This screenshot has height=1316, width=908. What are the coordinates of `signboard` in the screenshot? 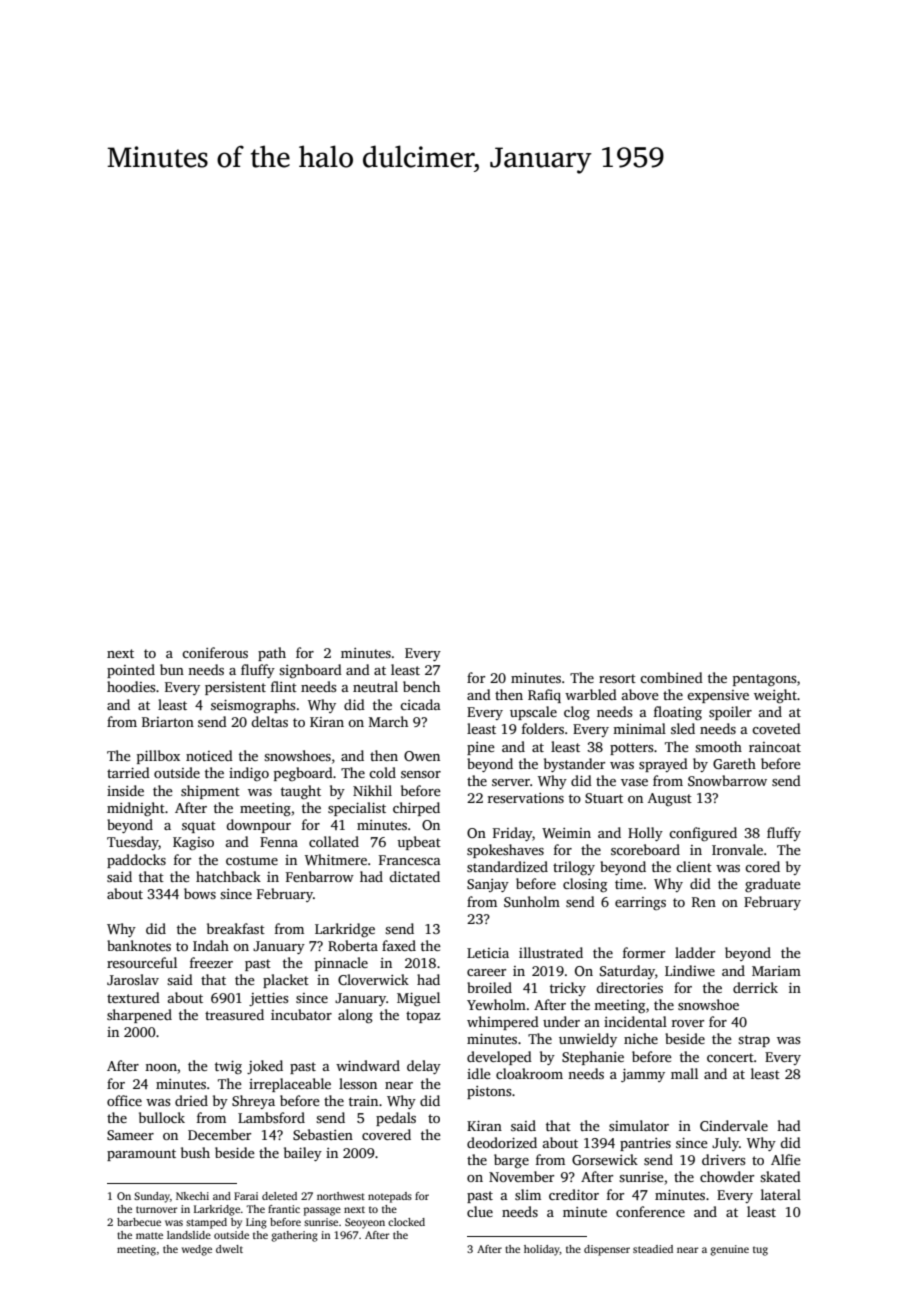 It's located at (310, 671).
